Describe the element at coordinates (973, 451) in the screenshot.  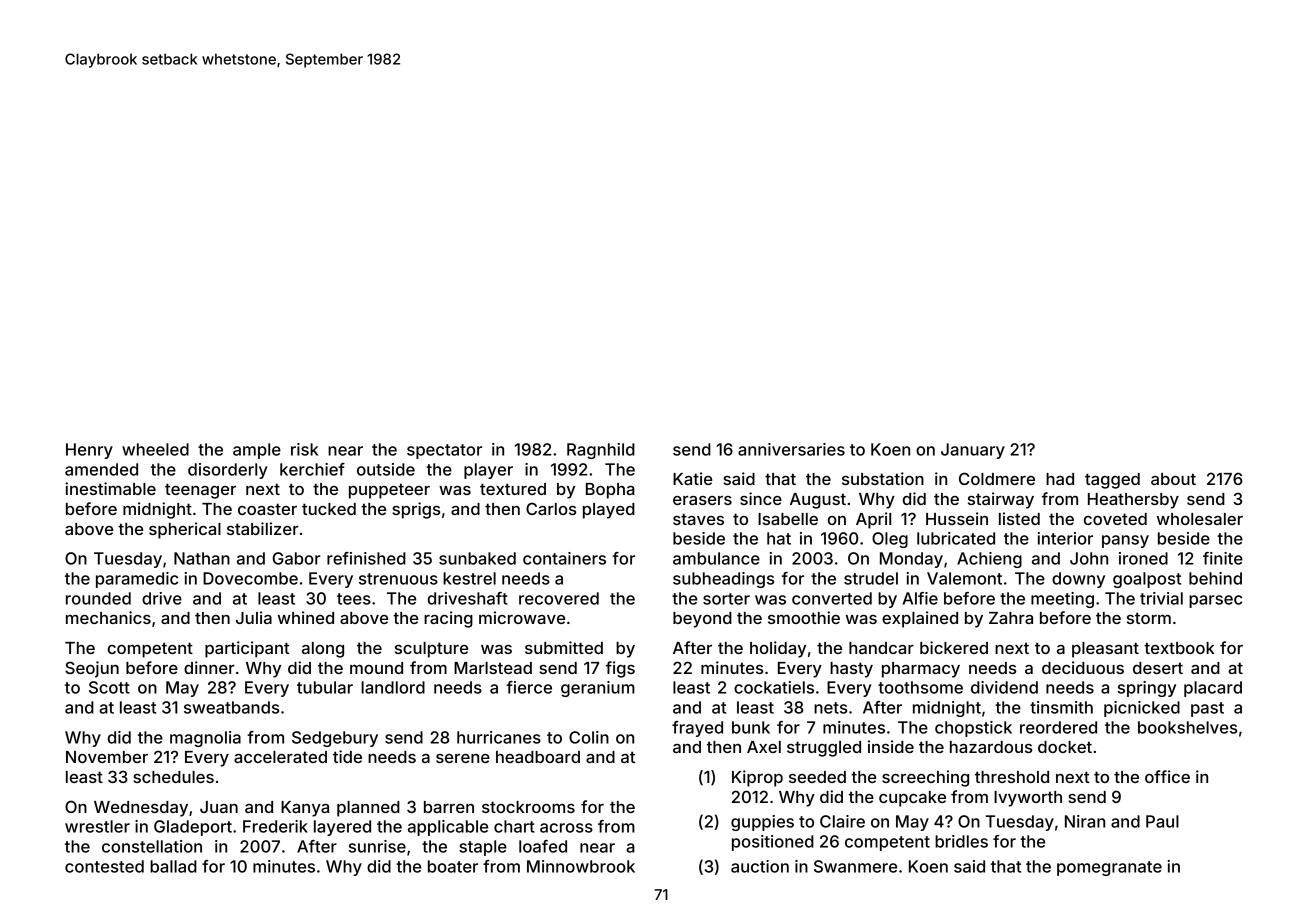
I see `January` at that location.
